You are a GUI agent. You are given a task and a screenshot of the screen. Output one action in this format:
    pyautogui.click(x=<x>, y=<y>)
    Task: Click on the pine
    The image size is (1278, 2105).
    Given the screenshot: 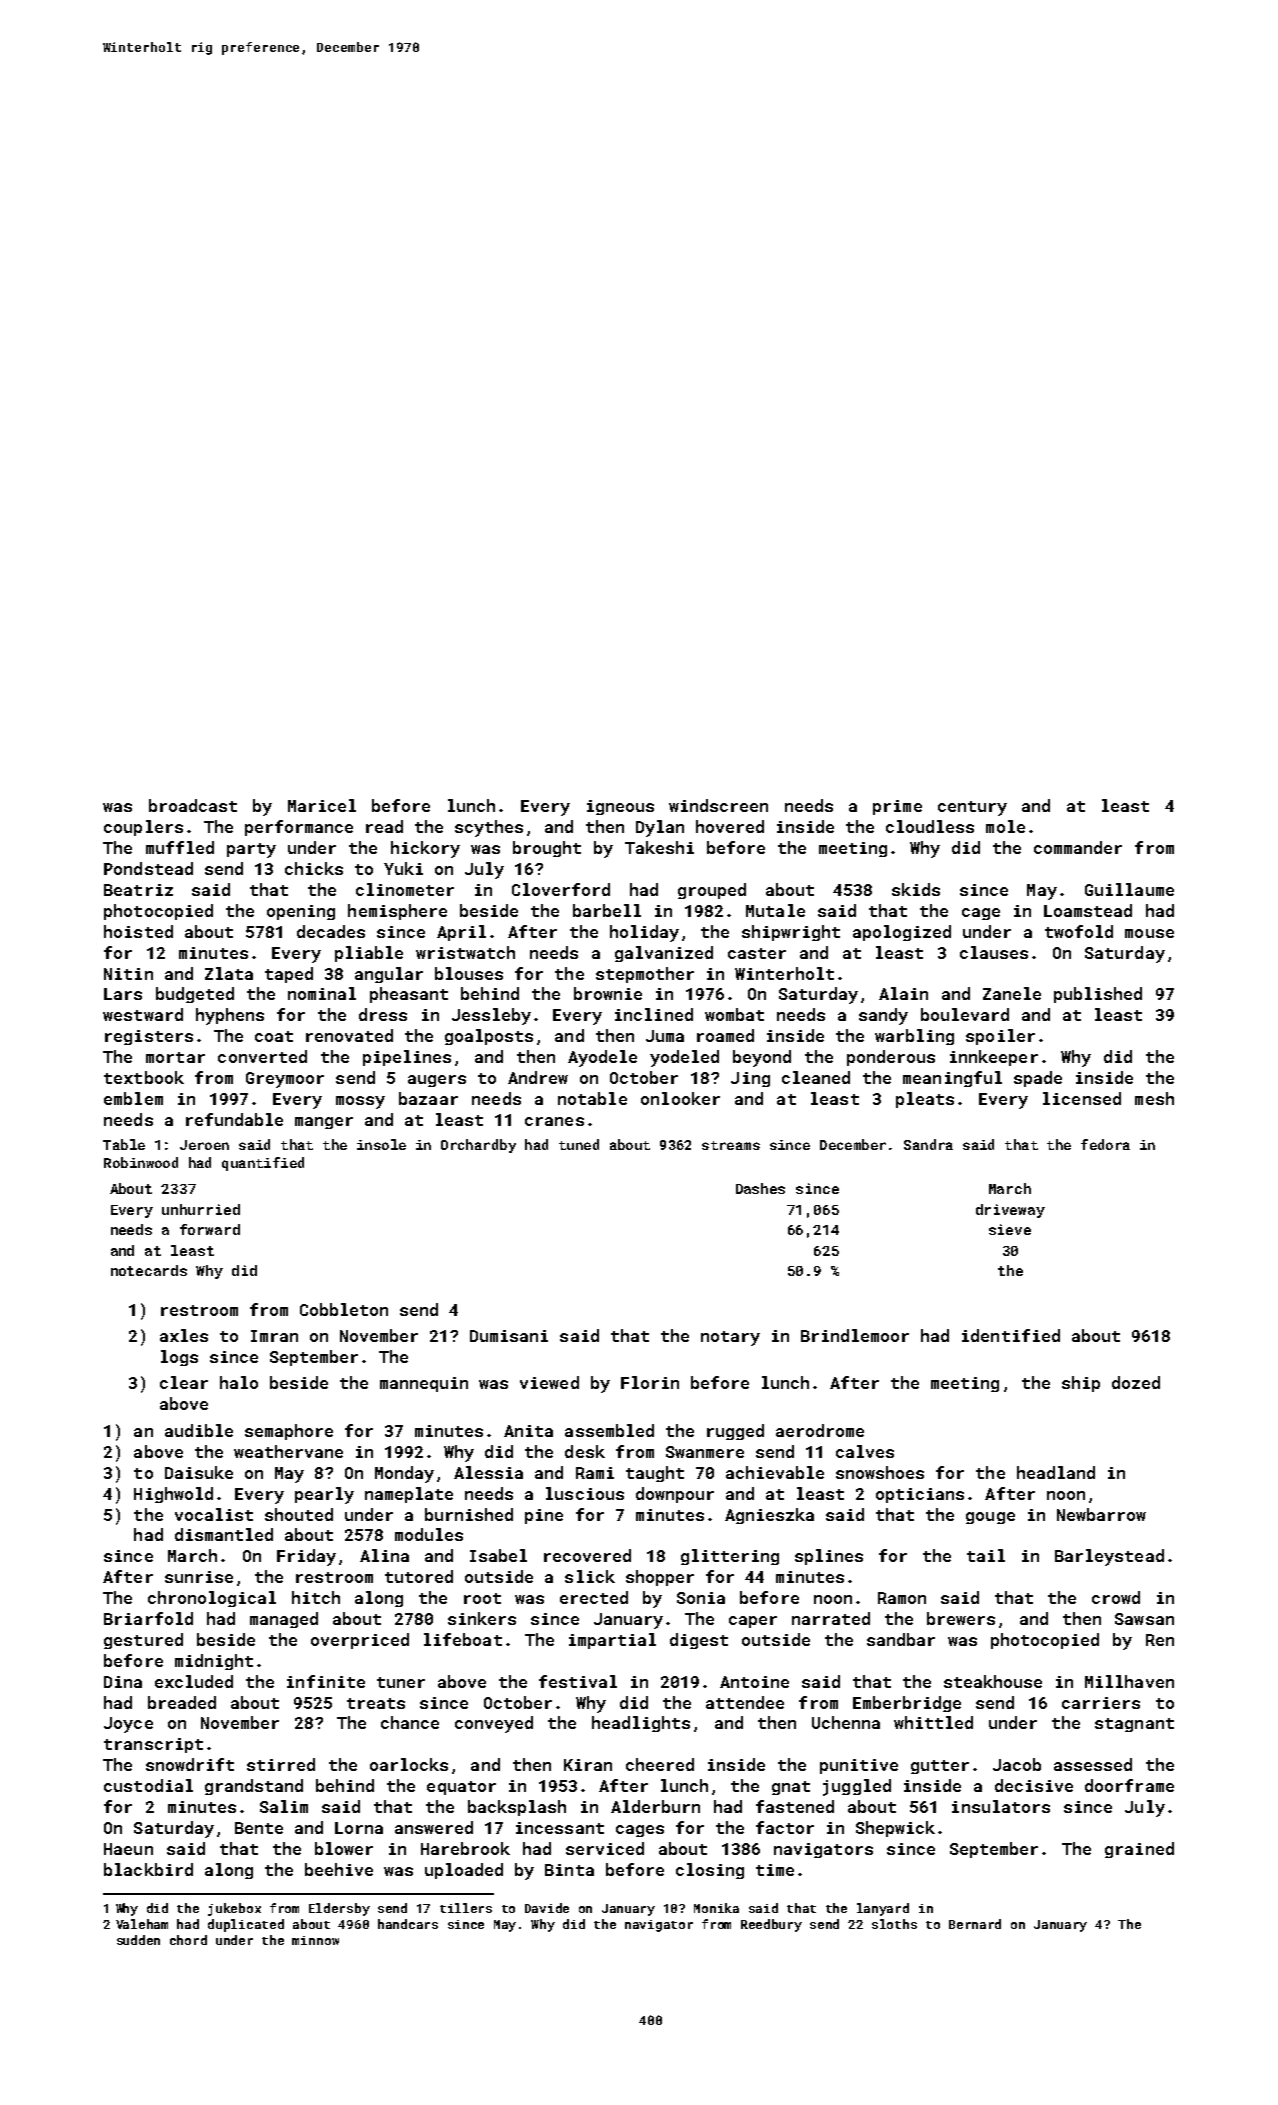 What is the action you would take?
    pyautogui.click(x=544, y=1516)
